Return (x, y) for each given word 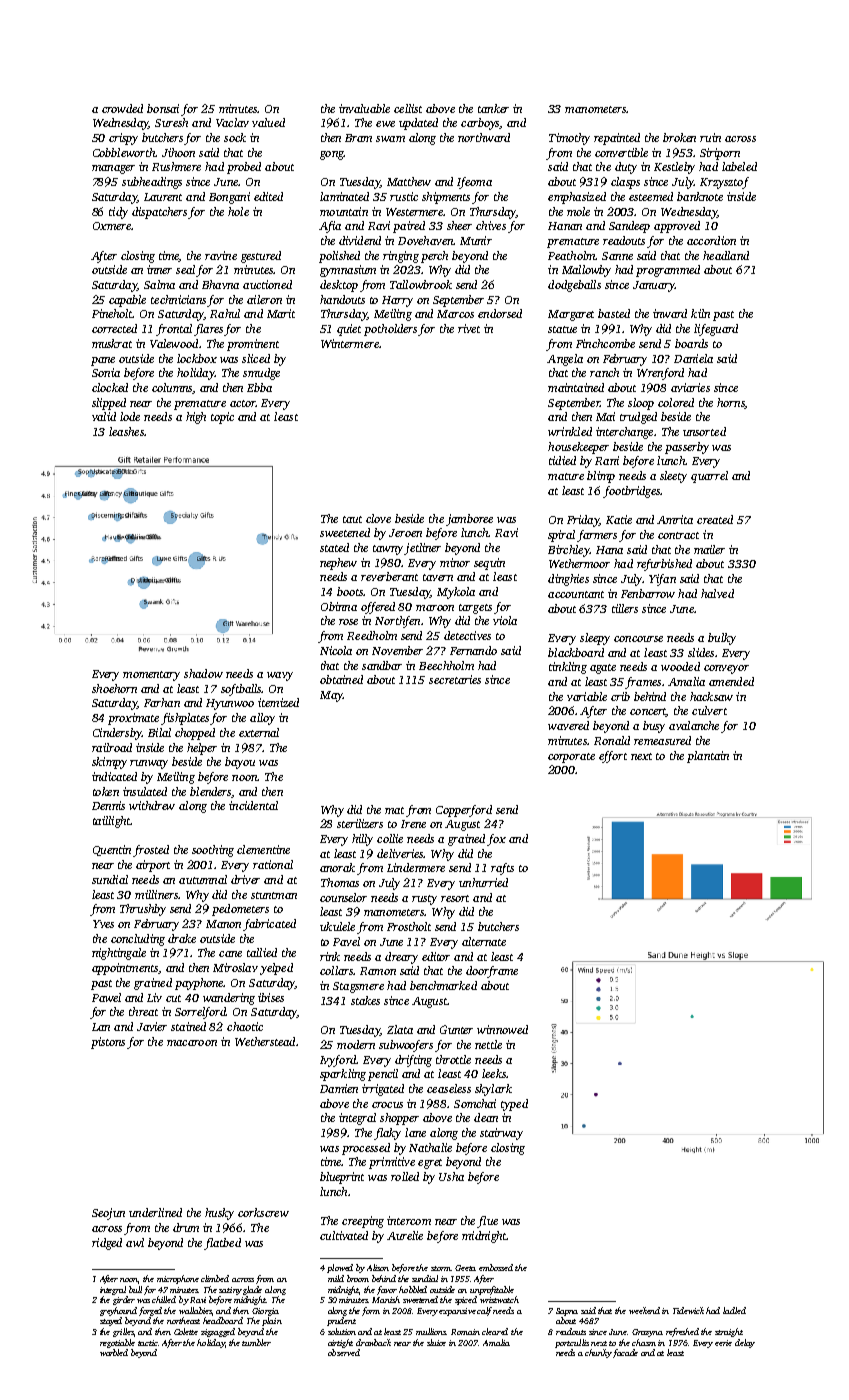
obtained (341, 679)
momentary (151, 676)
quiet (349, 330)
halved (717, 593)
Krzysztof (724, 183)
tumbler (256, 1342)
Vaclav (232, 122)
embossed (496, 1267)
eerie (723, 1343)
